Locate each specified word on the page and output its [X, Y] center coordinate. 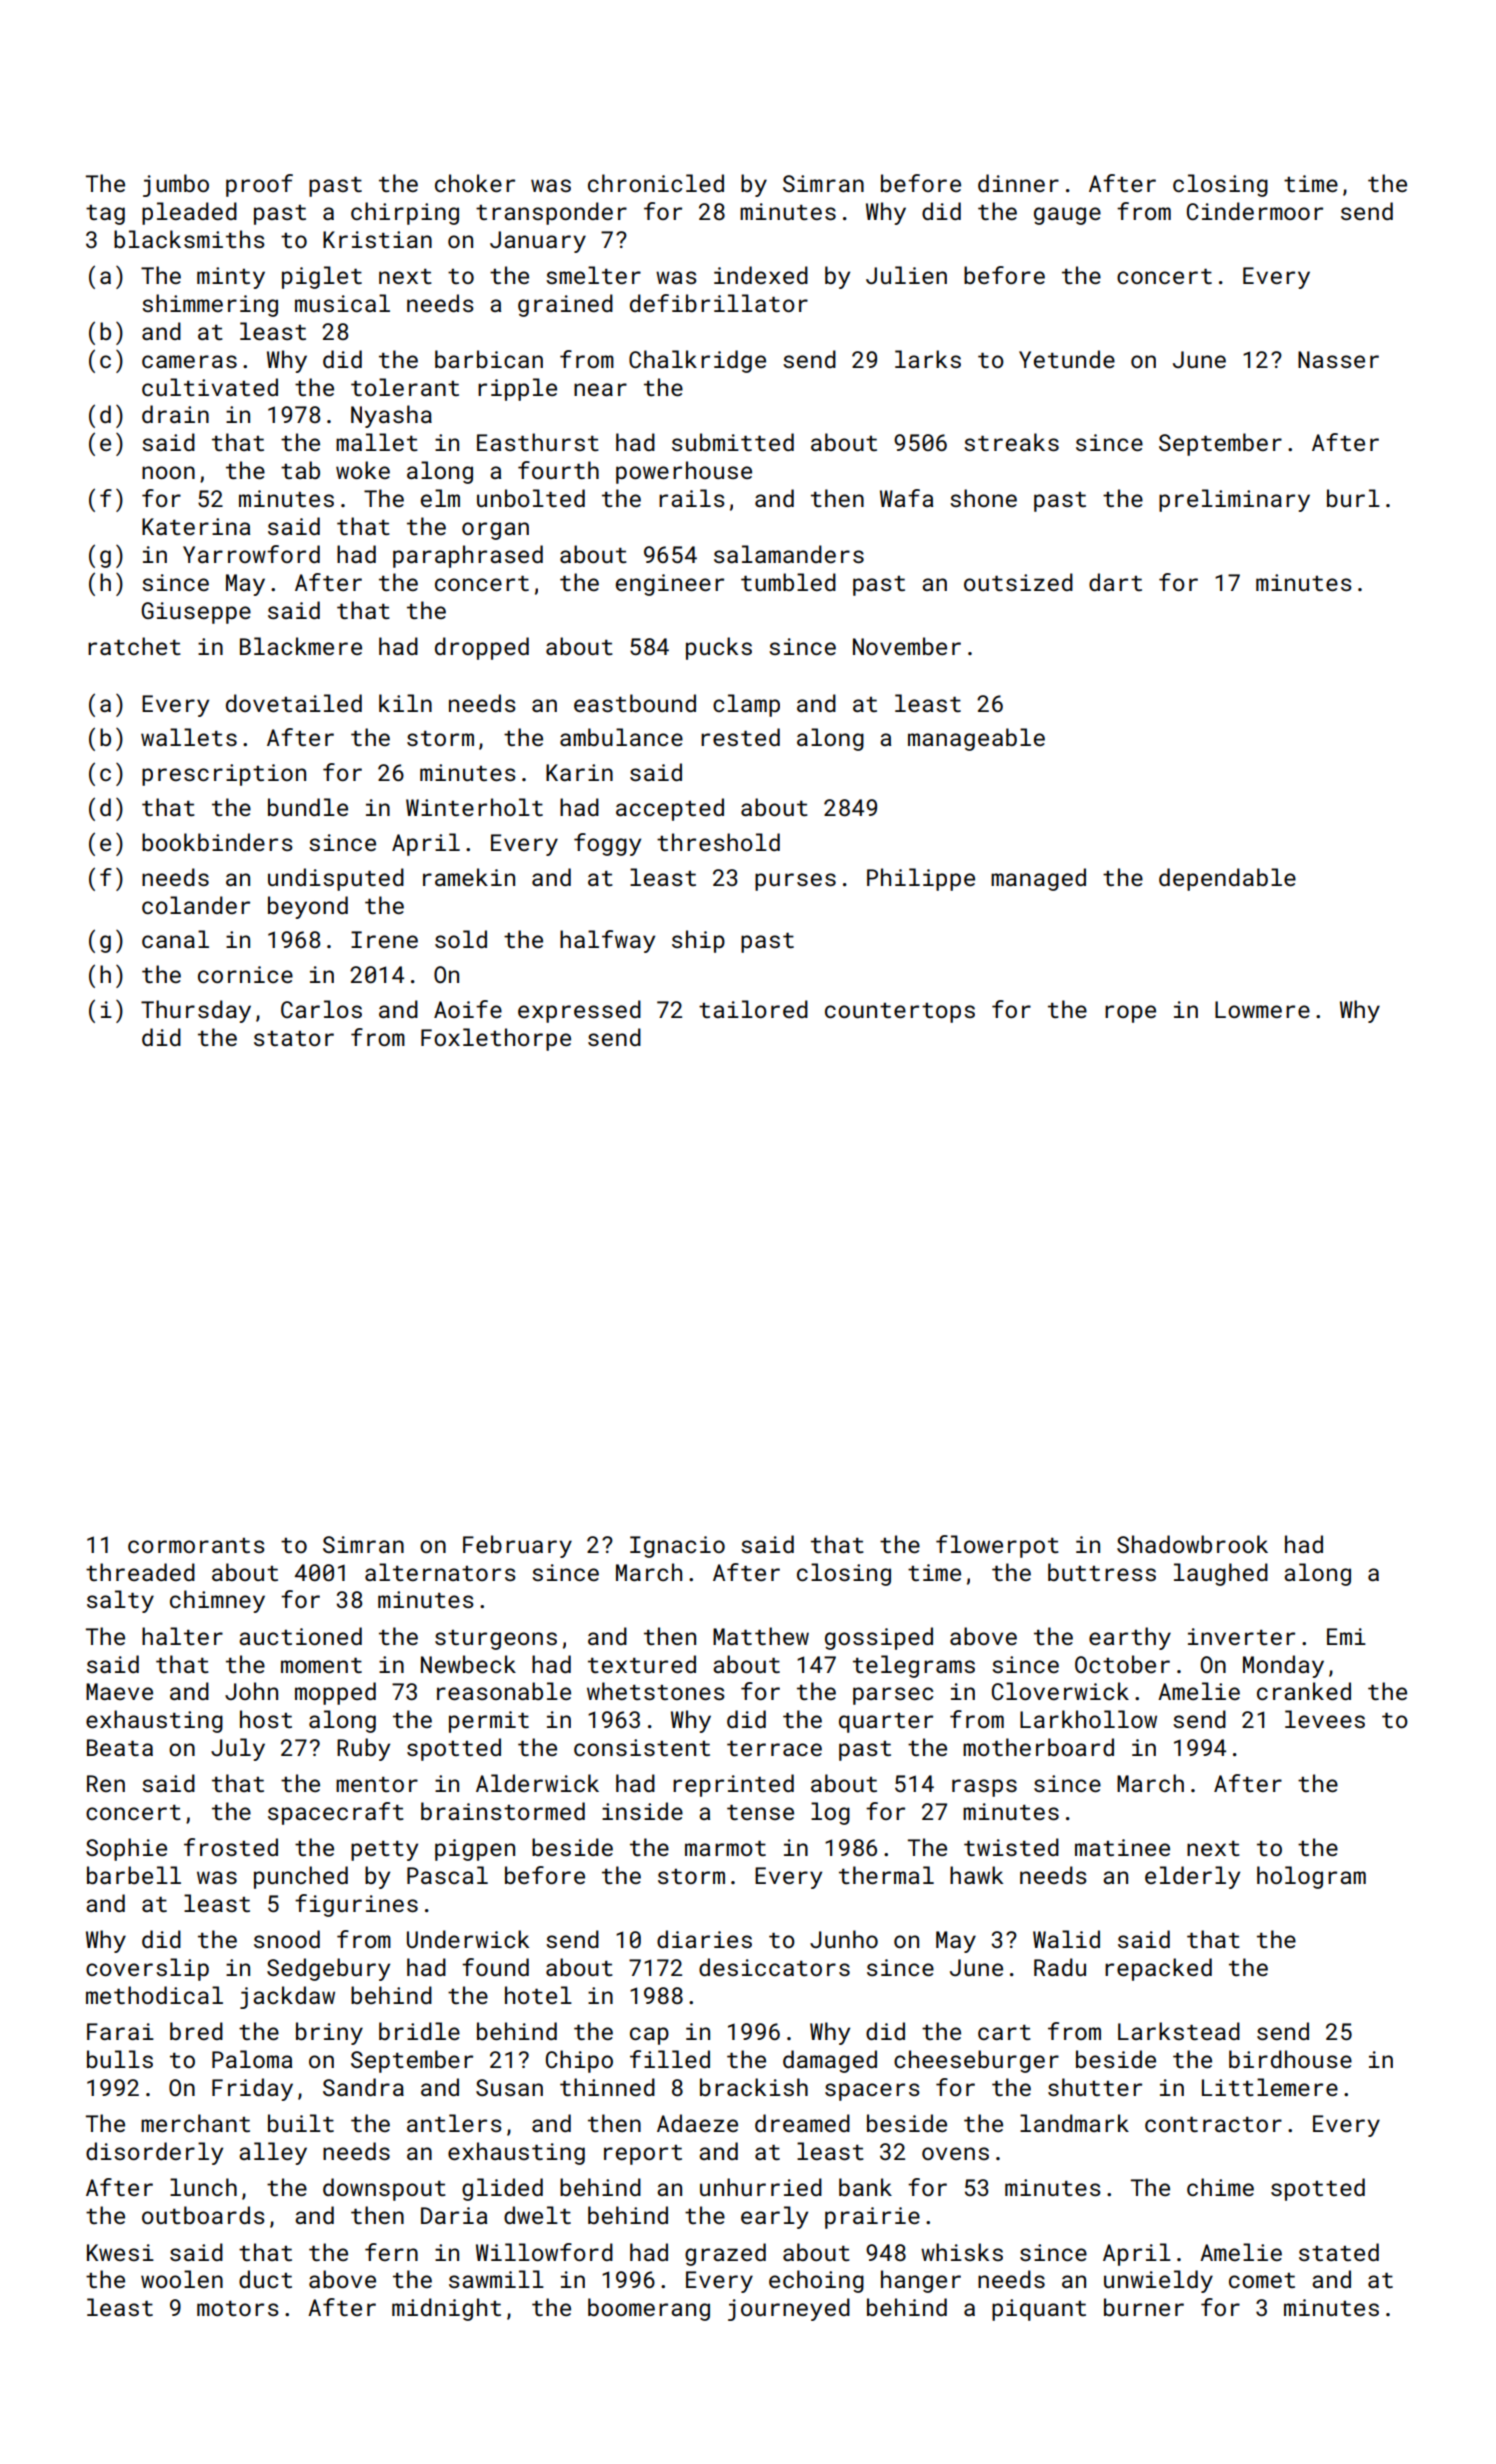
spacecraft [336, 1813]
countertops [900, 1013]
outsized [1018, 582]
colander [196, 905]
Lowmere [1262, 1009]
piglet [322, 277]
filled [670, 2059]
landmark [1074, 2123]
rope [1130, 1014]
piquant [1039, 2310]
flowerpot [997, 1546]
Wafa [906, 498]
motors [238, 2308]
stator [294, 1038]
